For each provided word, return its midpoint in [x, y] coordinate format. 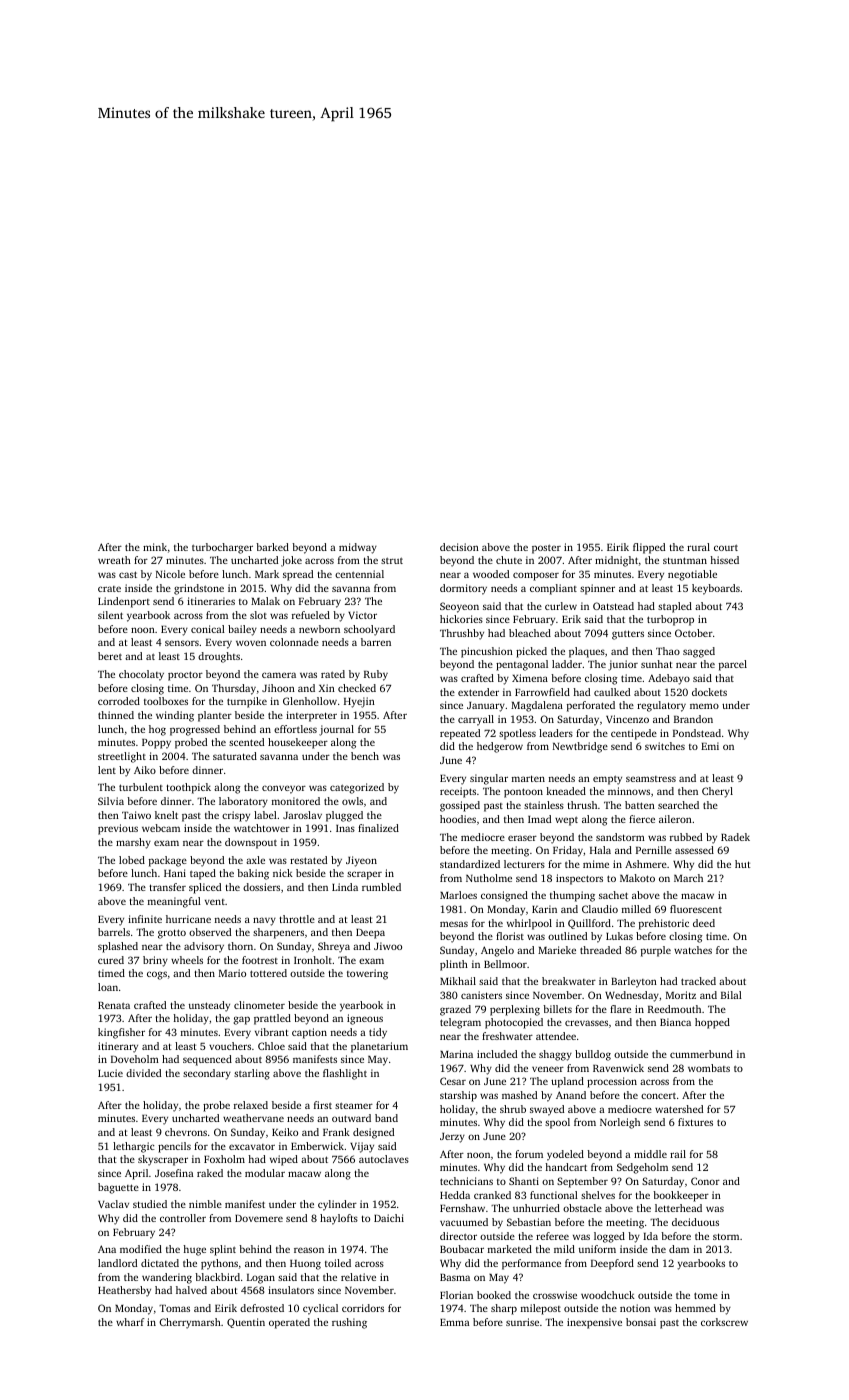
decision [459, 547]
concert [658, 1096]
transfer [167, 887]
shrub [513, 1109]
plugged [344, 816]
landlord [117, 1263]
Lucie [110, 1073]
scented [246, 742]
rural [698, 547]
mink [155, 547]
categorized [357, 788]
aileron [675, 819]
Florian [456, 1295]
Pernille [654, 850]
